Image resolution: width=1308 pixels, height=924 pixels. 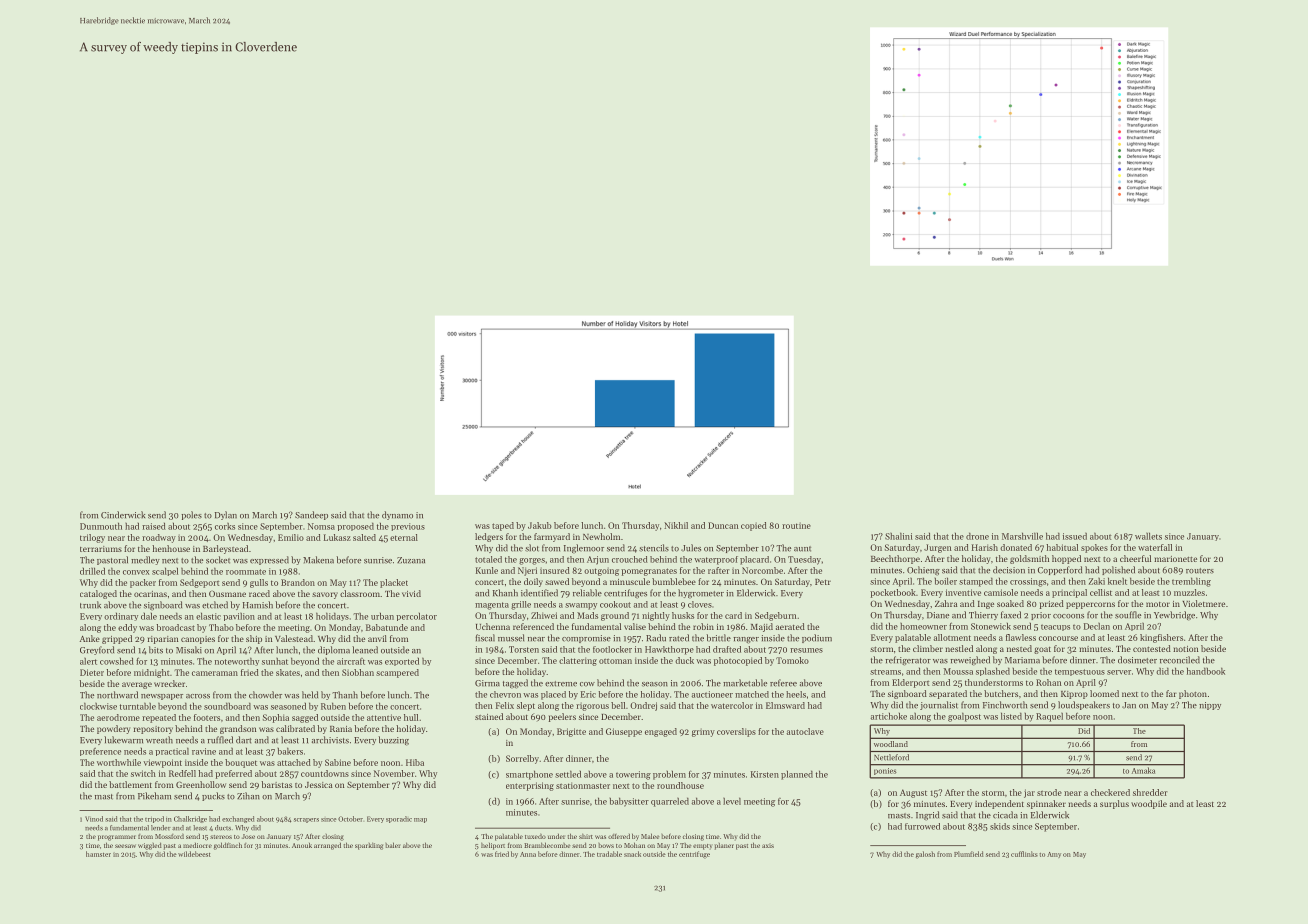 What do you see at coordinates (1148, 536) in the document?
I see `wallets` at bounding box center [1148, 536].
